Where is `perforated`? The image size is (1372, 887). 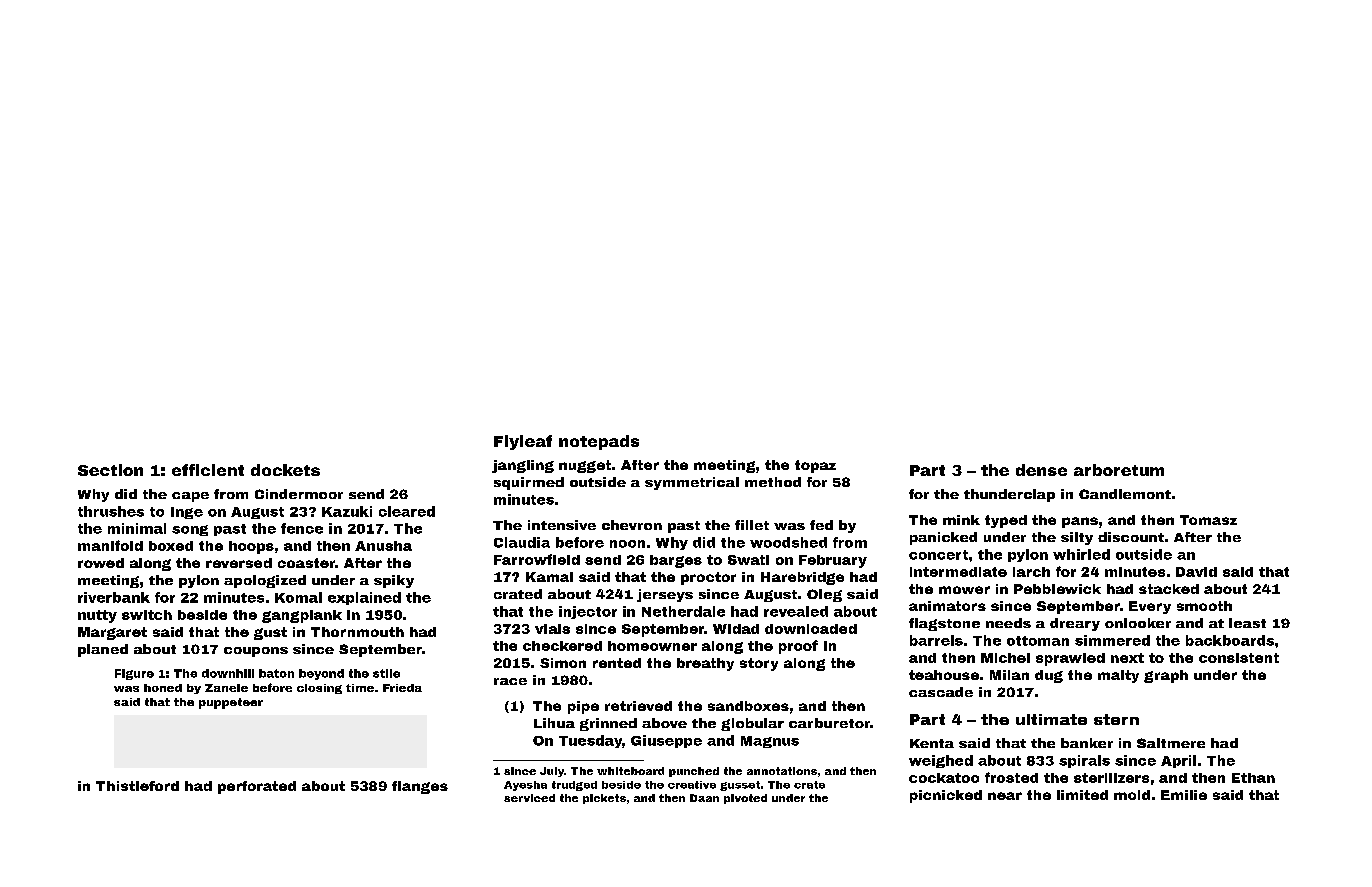 perforated is located at coordinates (257, 787).
